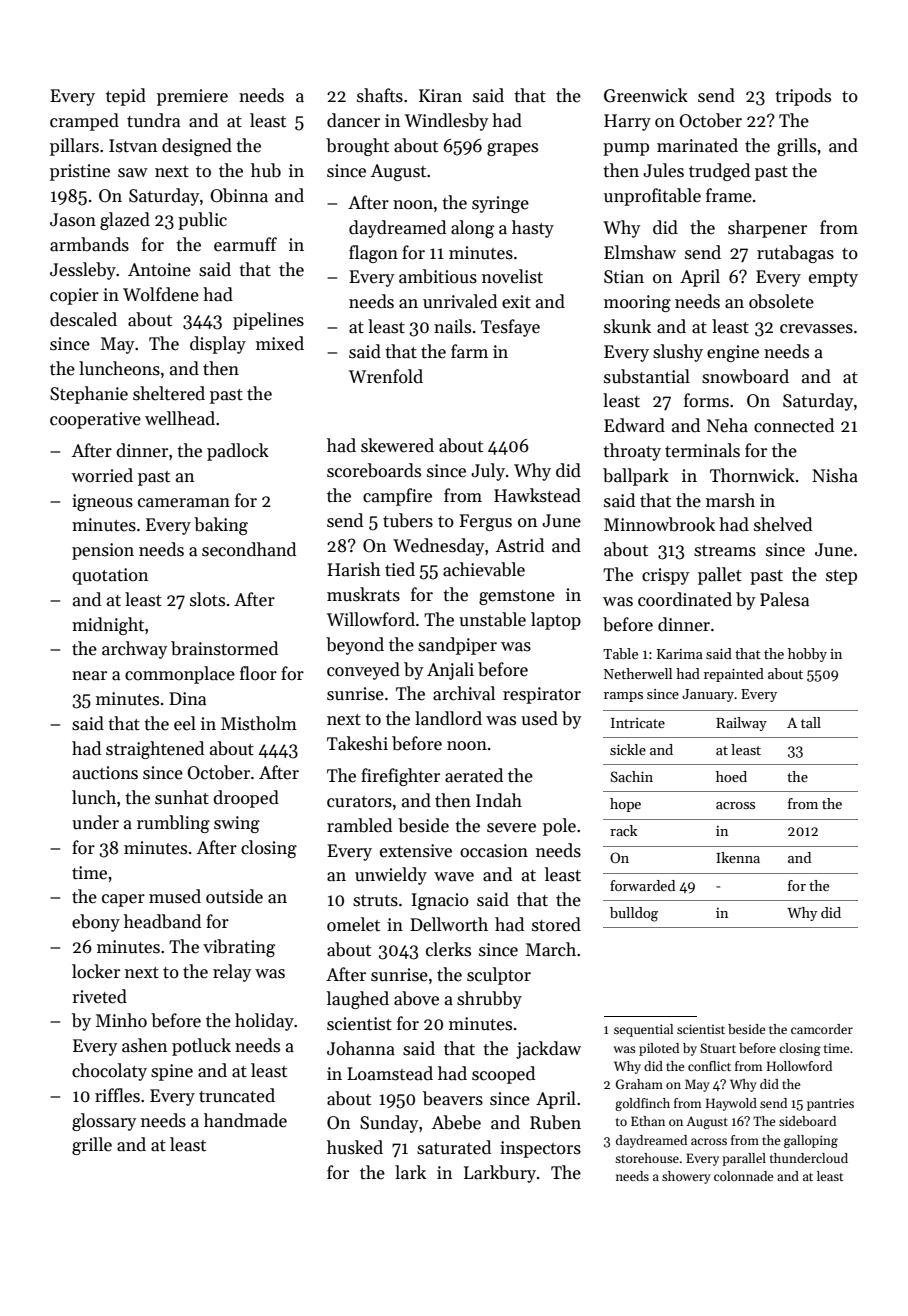  What do you see at coordinates (454, 1147) in the image?
I see `saturated` at bounding box center [454, 1147].
